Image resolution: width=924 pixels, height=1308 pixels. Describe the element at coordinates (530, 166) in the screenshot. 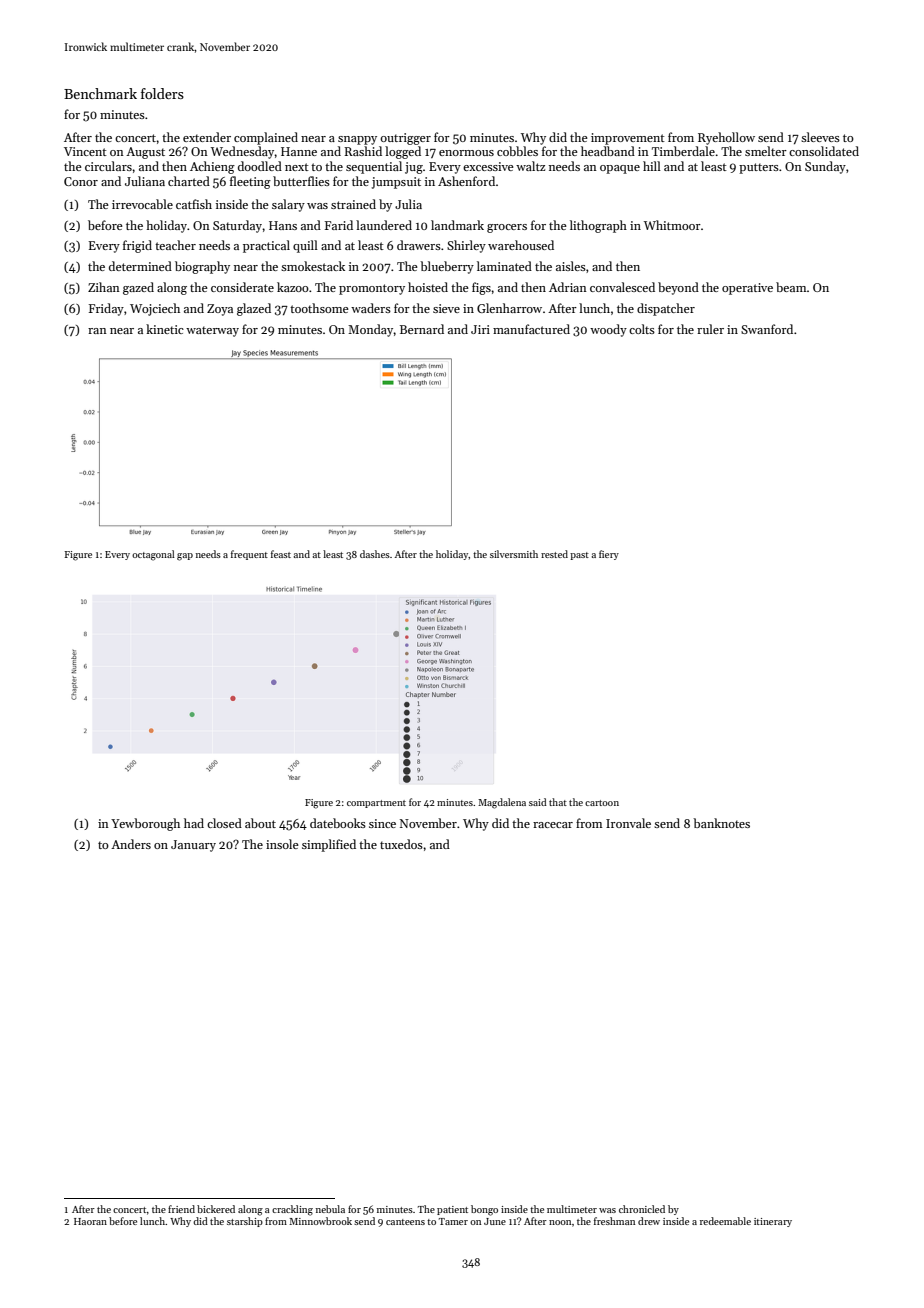

I see `waltz` at that location.
